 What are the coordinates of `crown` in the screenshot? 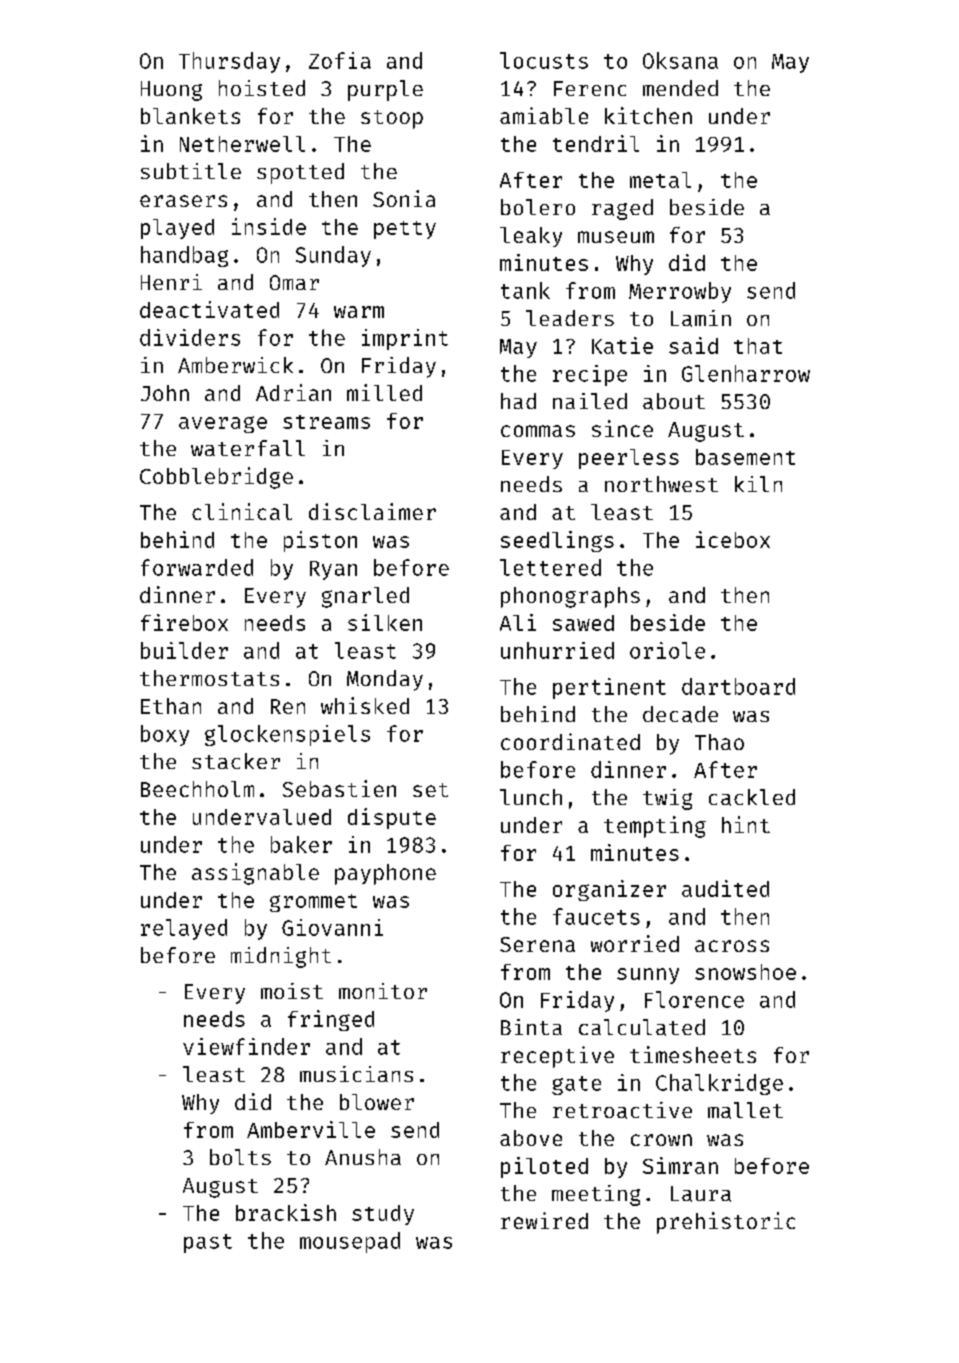 It's located at (661, 1140).
